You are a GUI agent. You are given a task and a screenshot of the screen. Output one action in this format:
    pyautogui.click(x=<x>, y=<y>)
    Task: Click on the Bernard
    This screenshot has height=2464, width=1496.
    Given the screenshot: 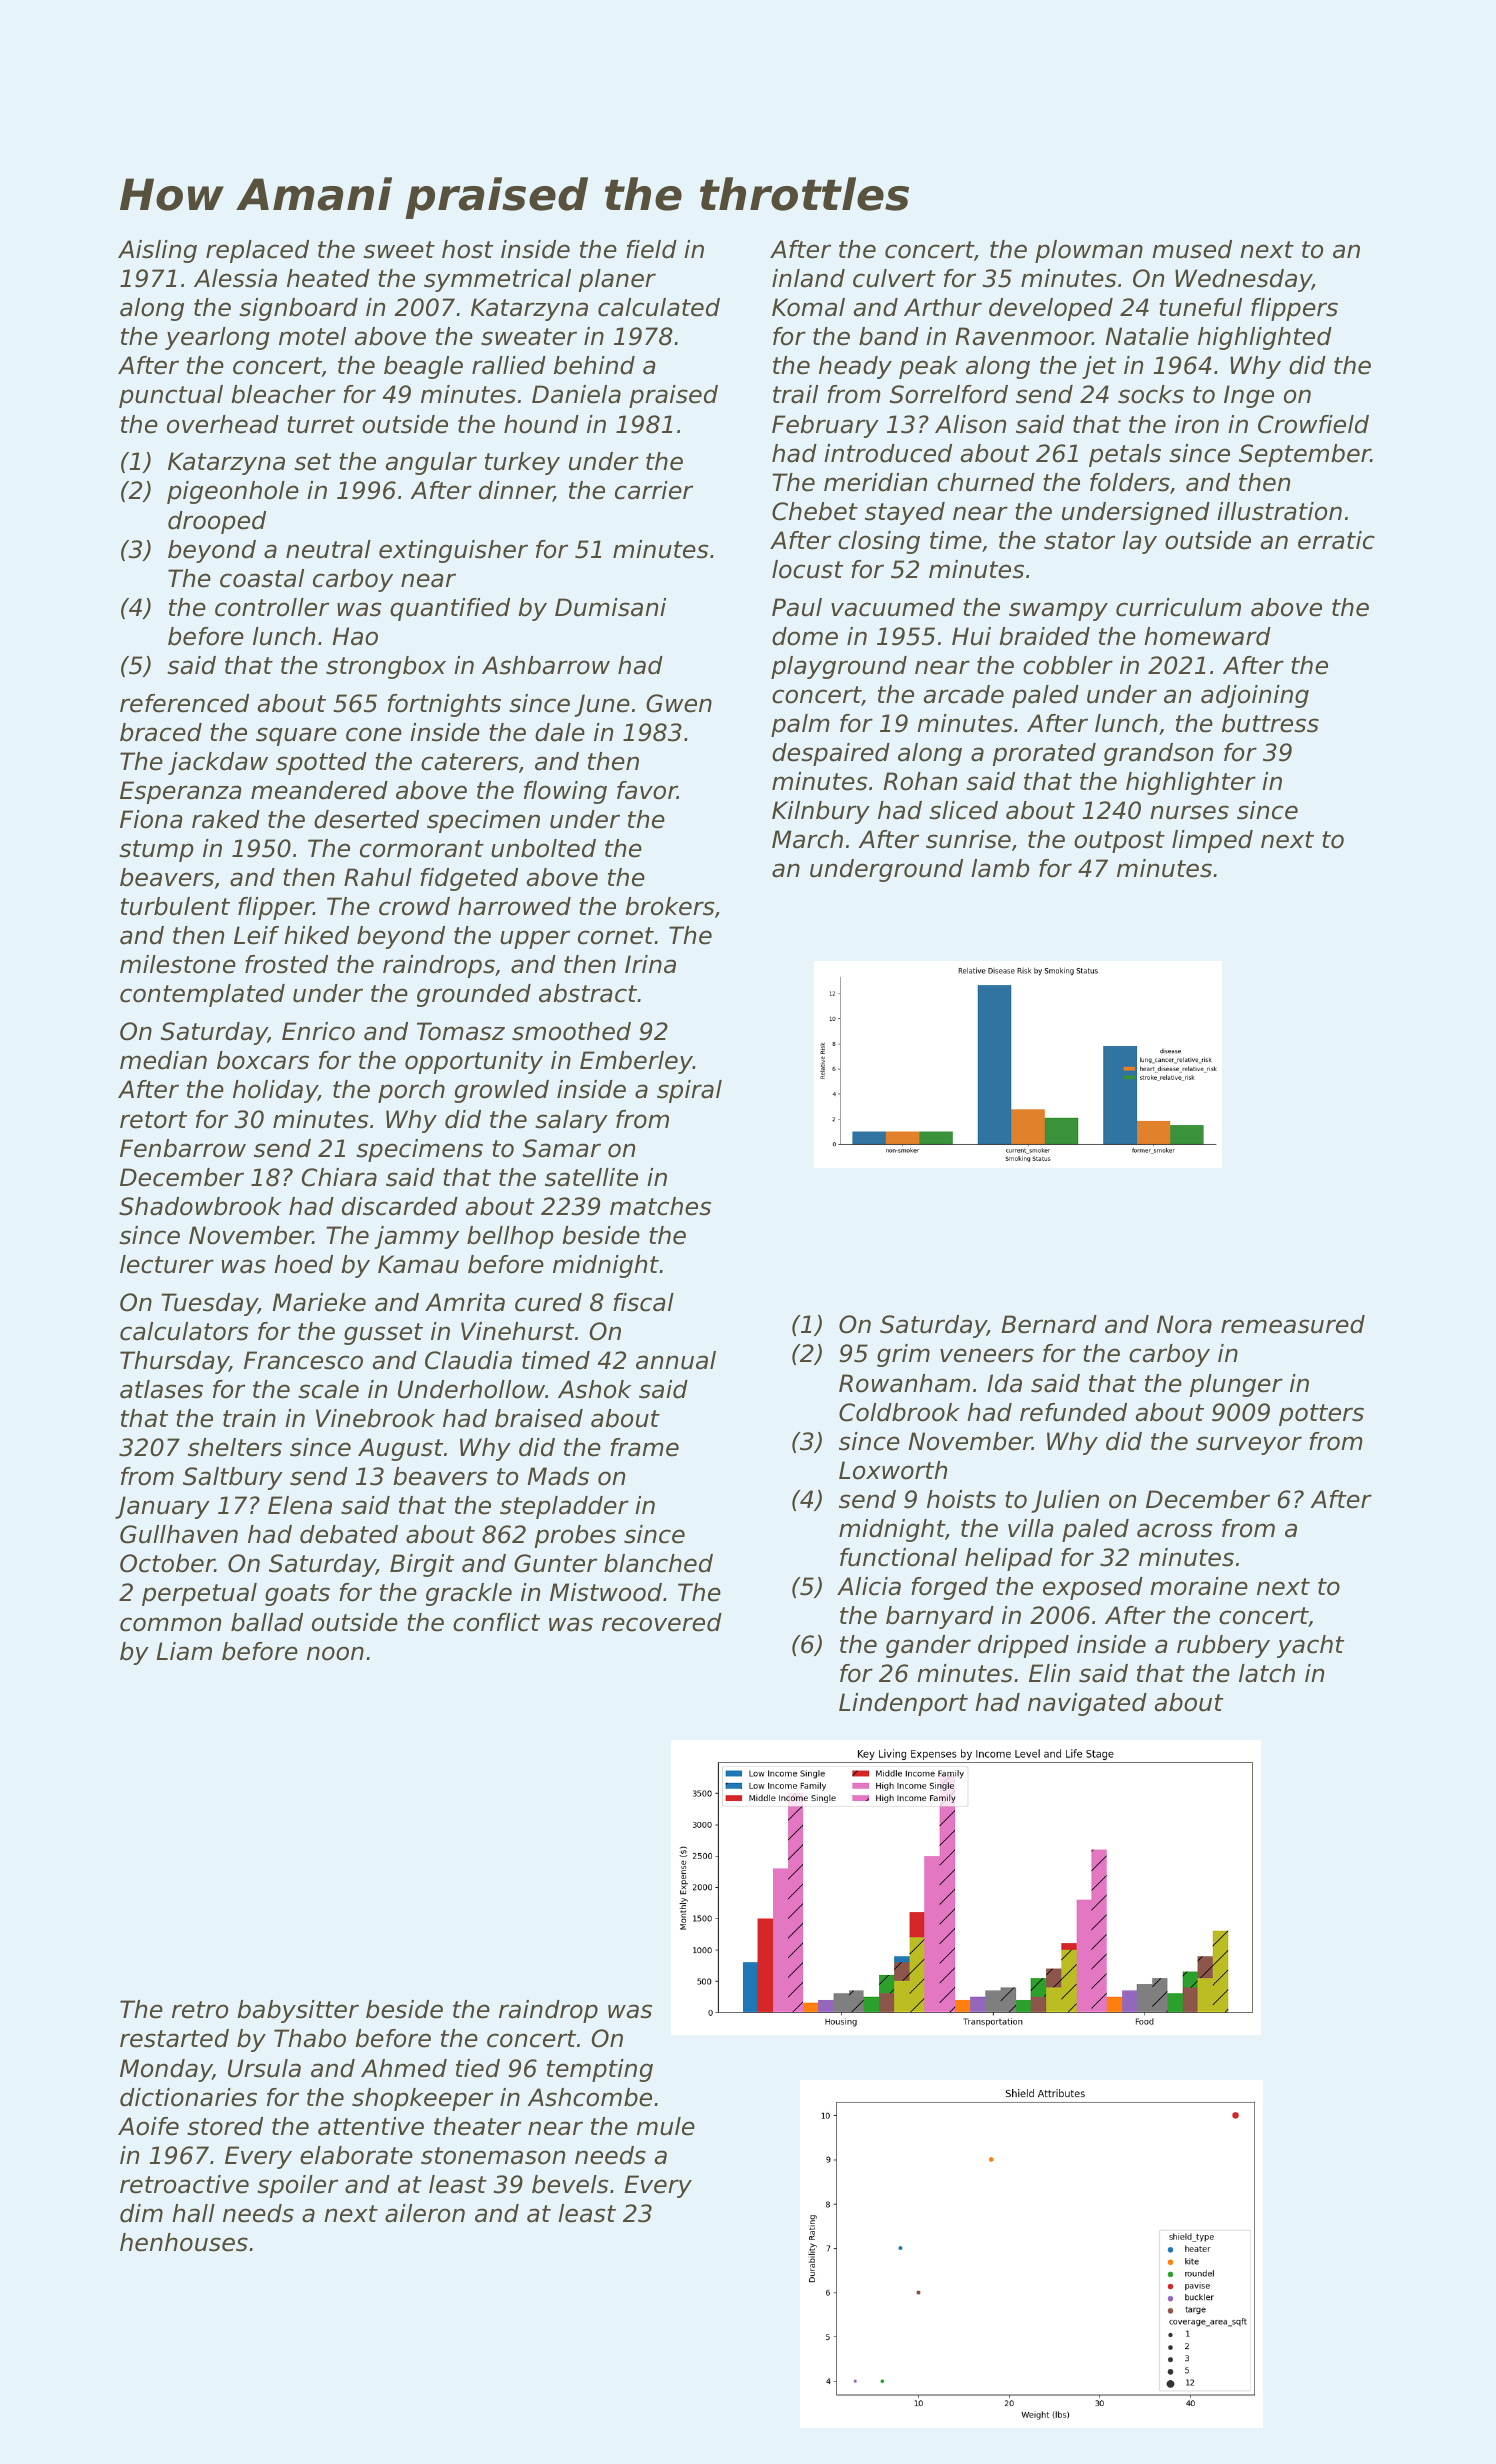 What is the action you would take?
    pyautogui.click(x=1049, y=1324)
